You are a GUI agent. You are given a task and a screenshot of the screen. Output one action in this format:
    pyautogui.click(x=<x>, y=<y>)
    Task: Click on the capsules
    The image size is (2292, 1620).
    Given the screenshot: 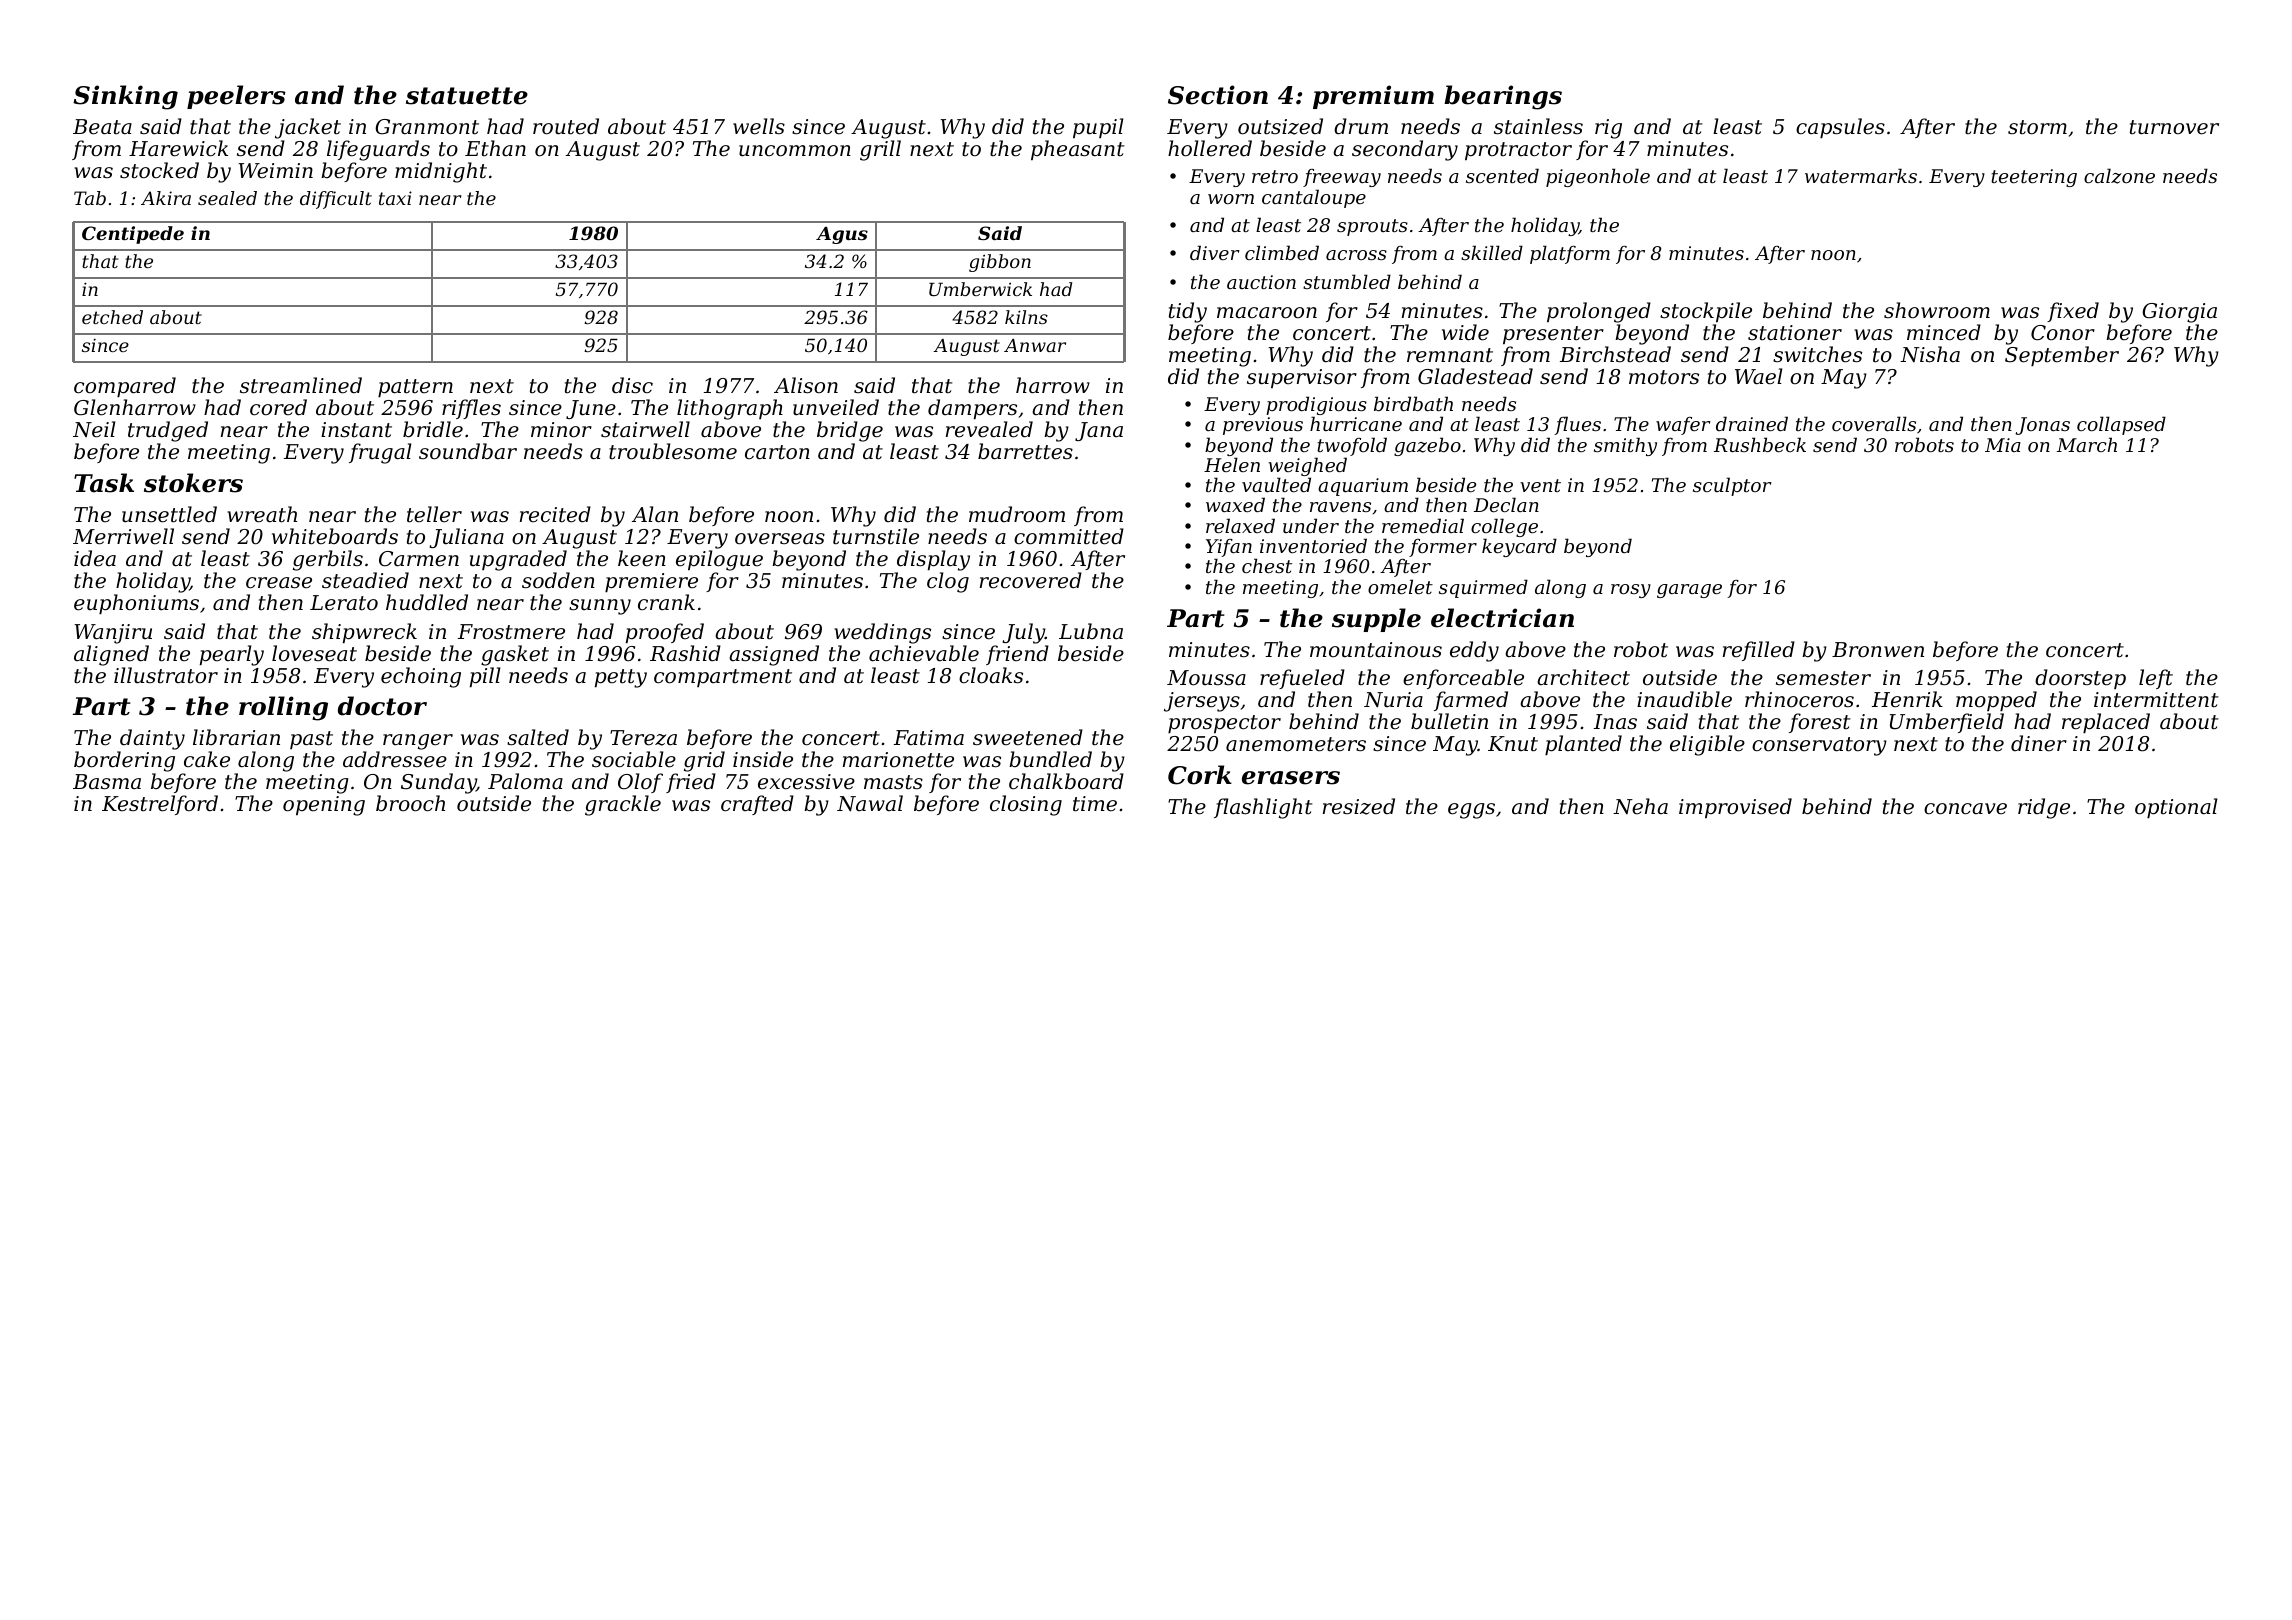 What is the action you would take?
    pyautogui.click(x=1840, y=128)
